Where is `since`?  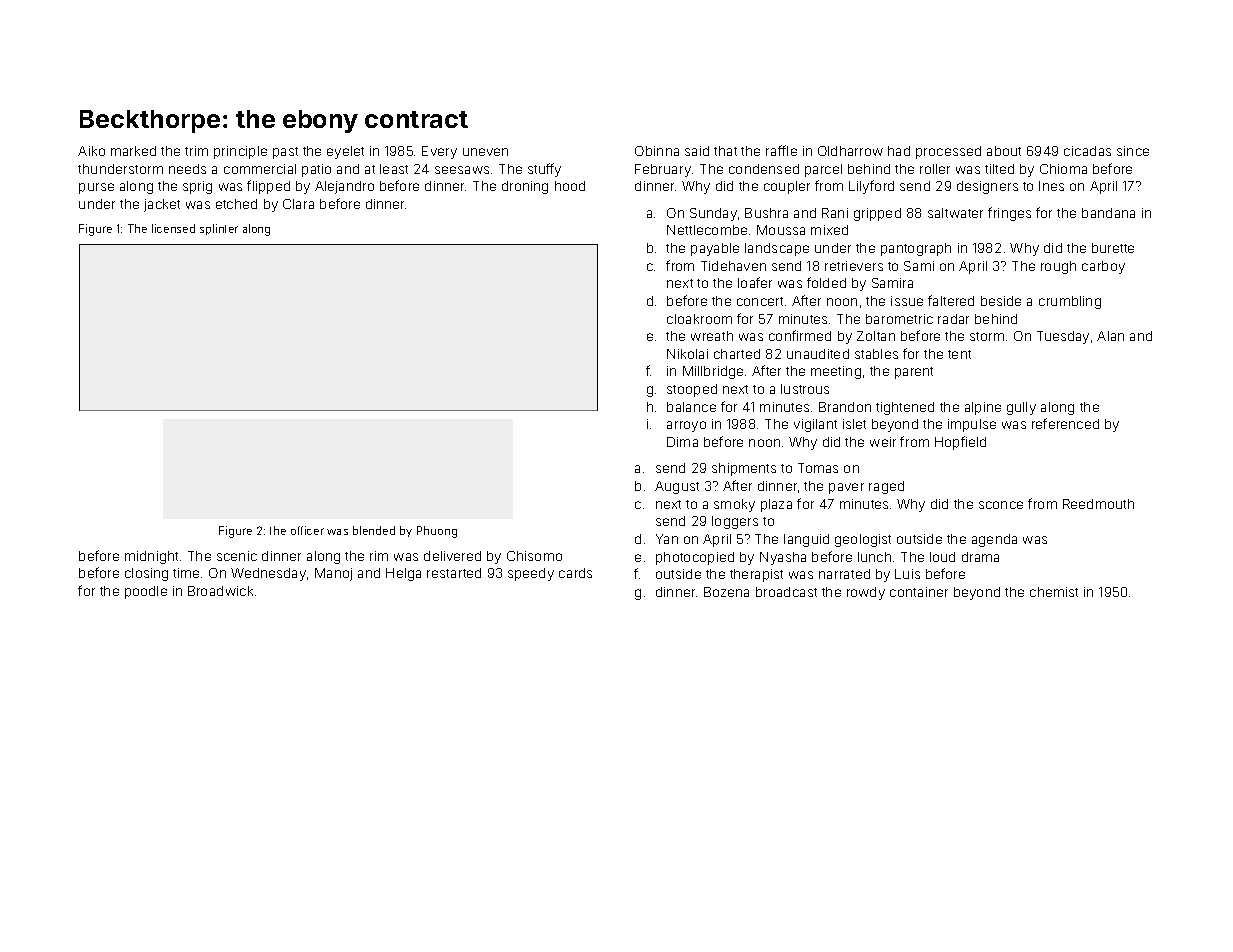 since is located at coordinates (1133, 151).
